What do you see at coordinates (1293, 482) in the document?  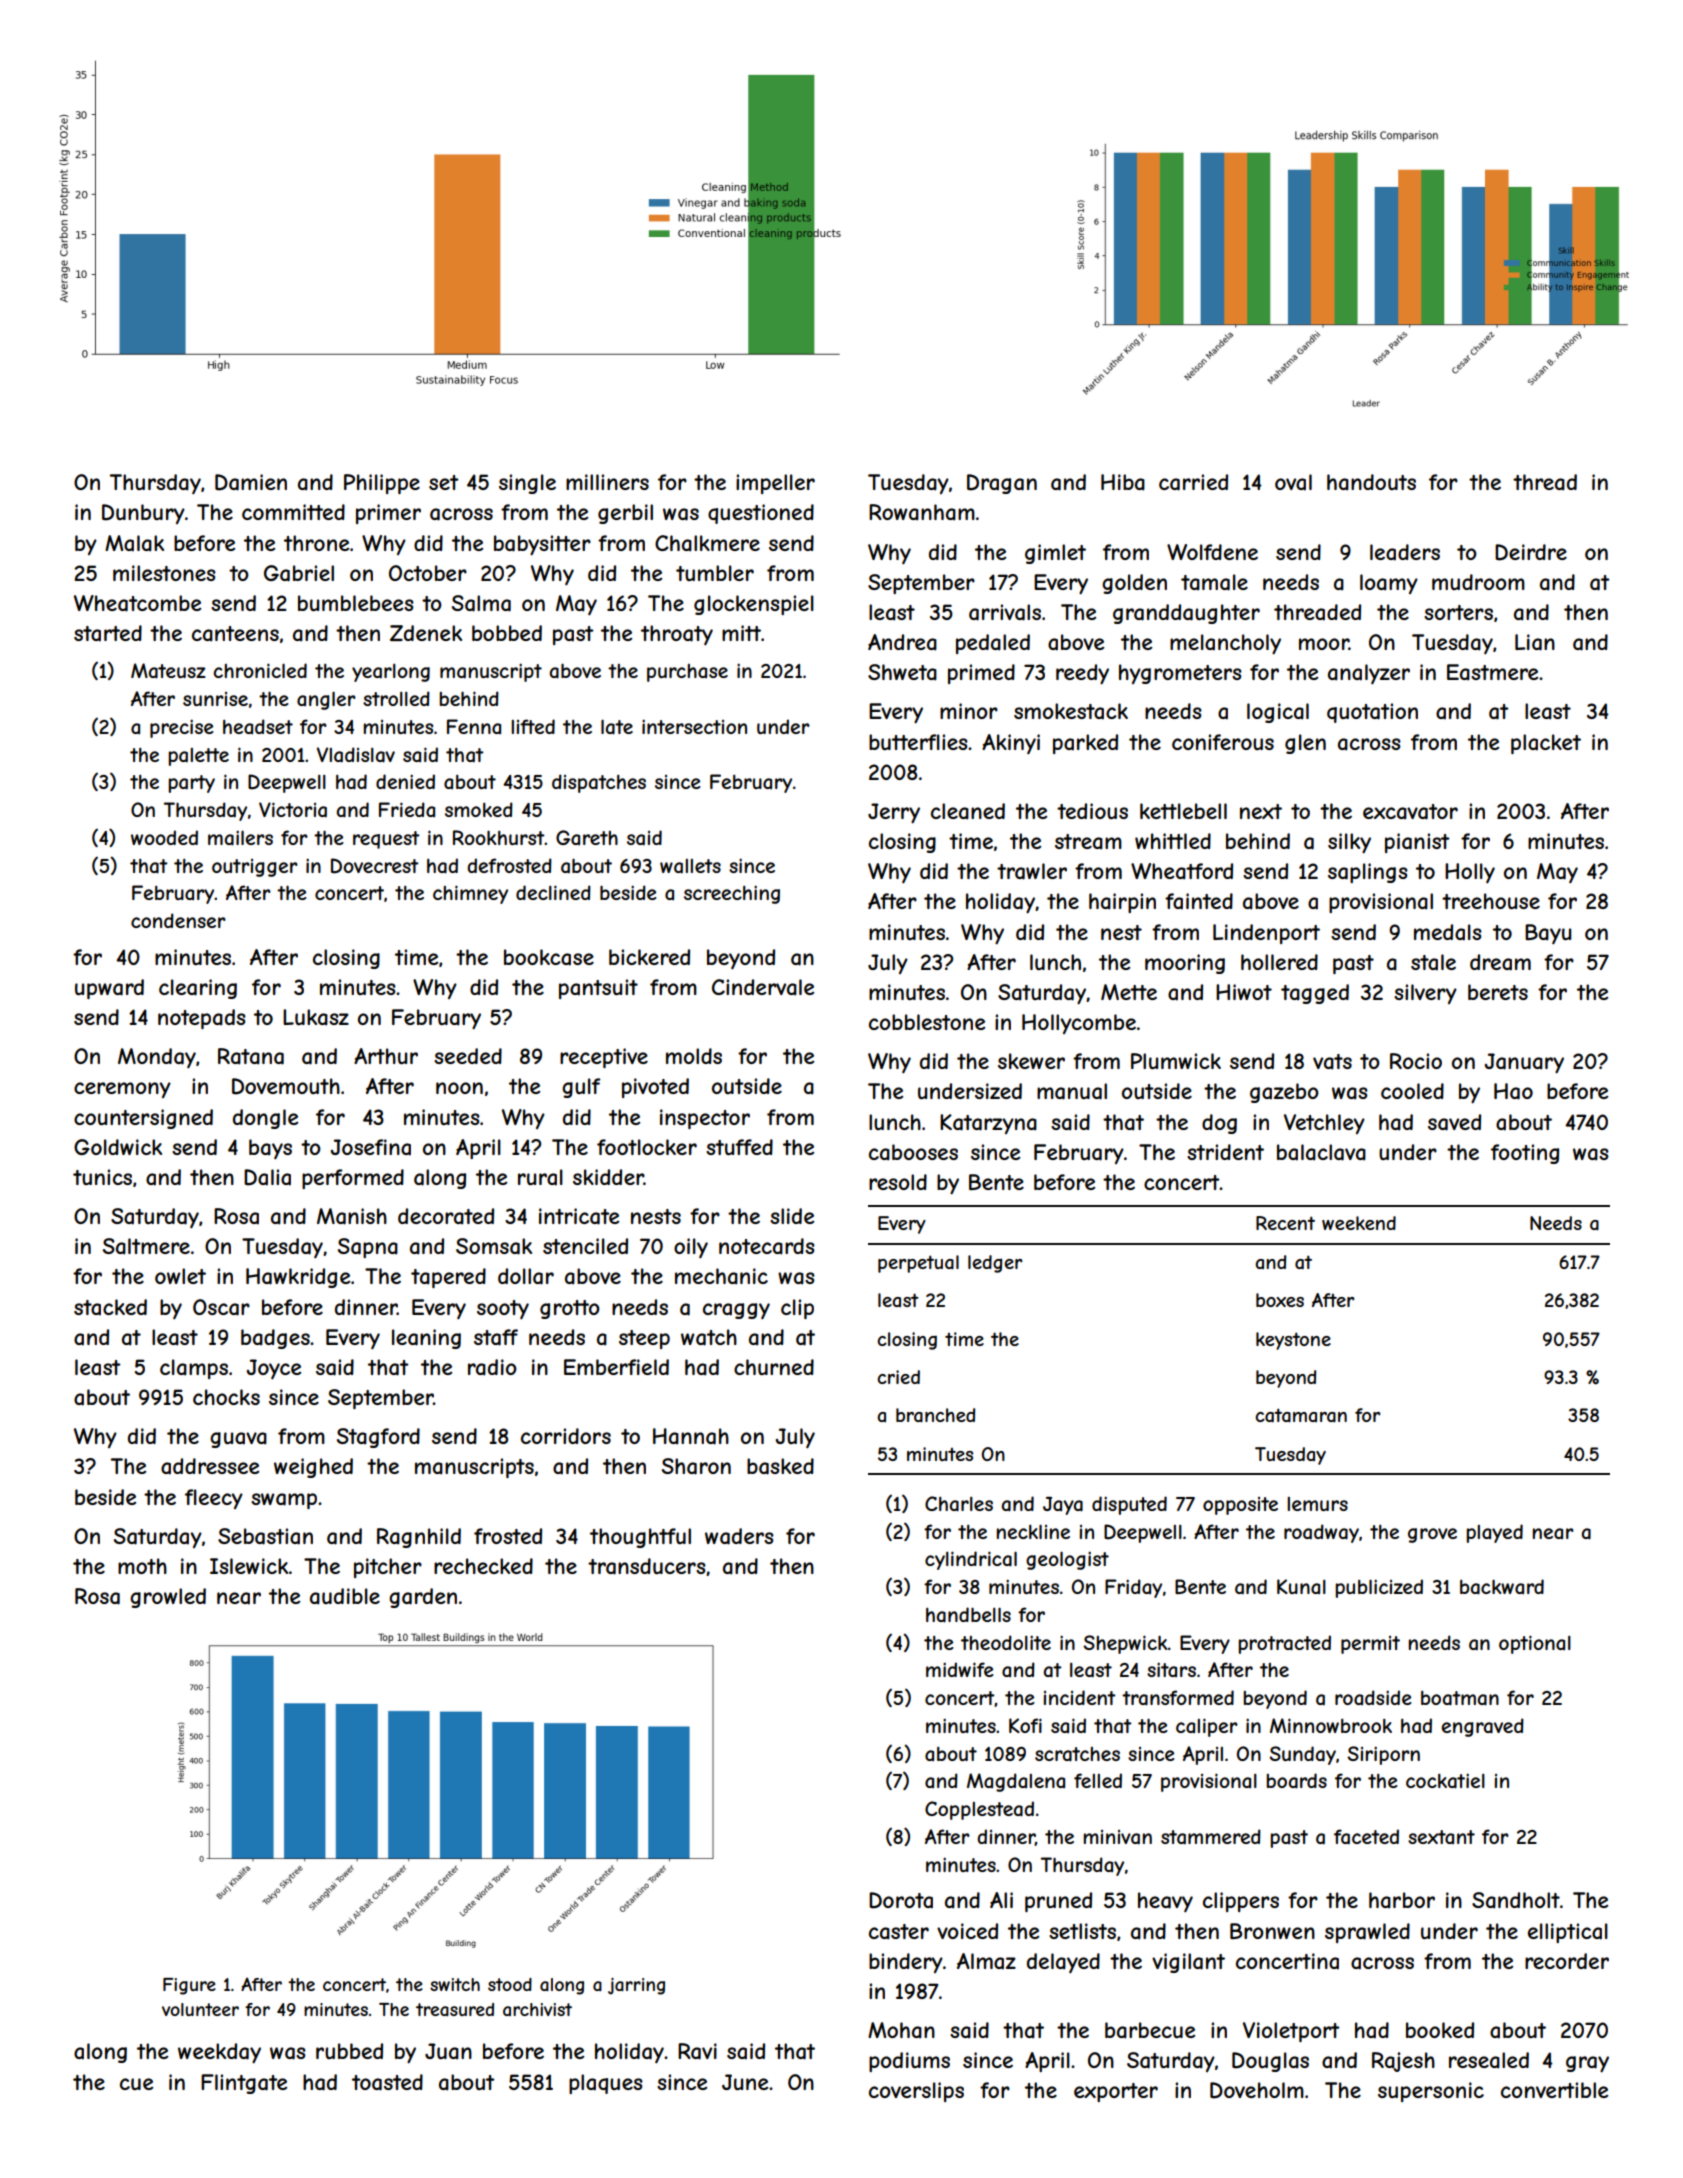 I see `oval` at bounding box center [1293, 482].
